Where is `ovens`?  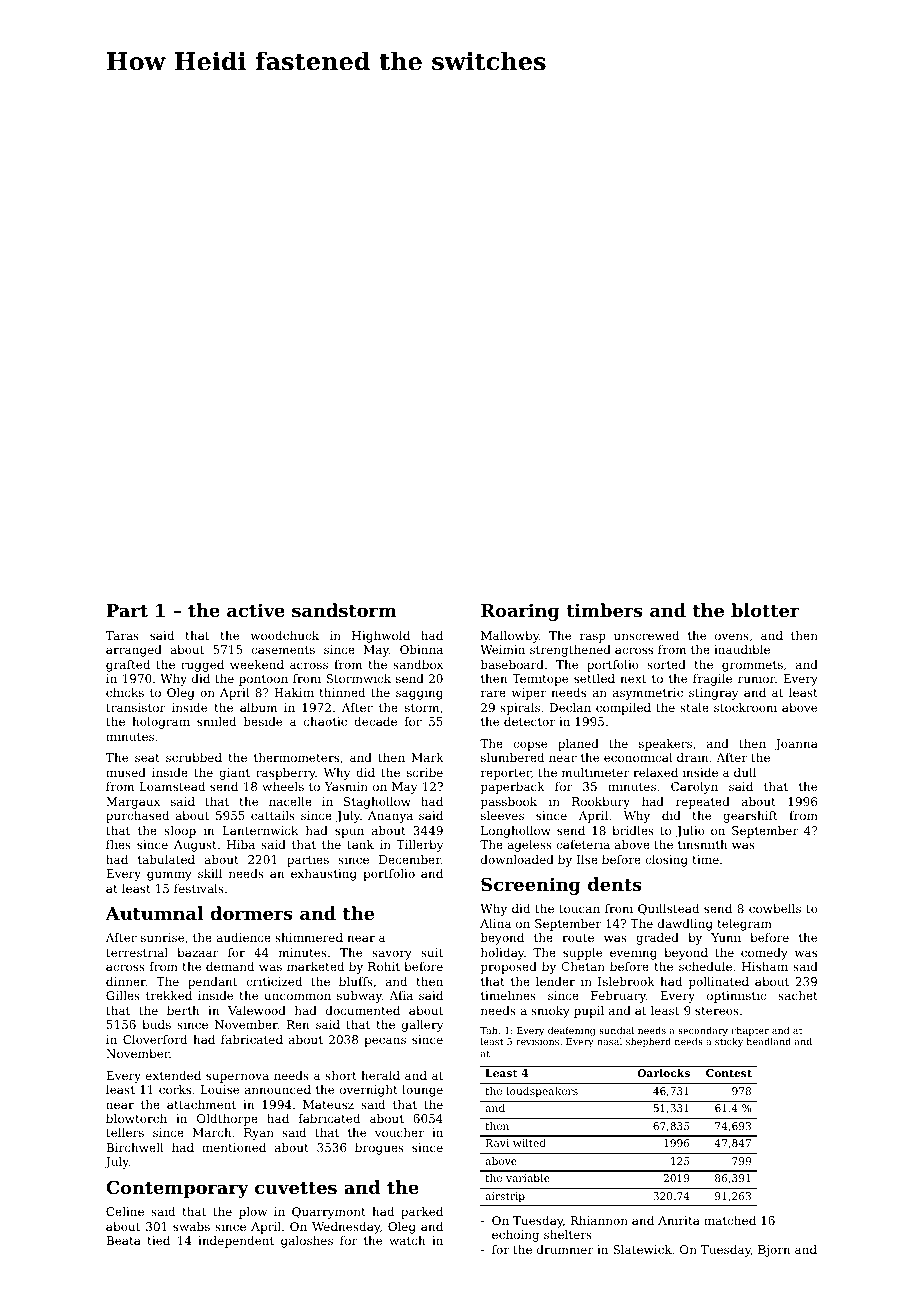 ovens is located at coordinates (732, 636).
